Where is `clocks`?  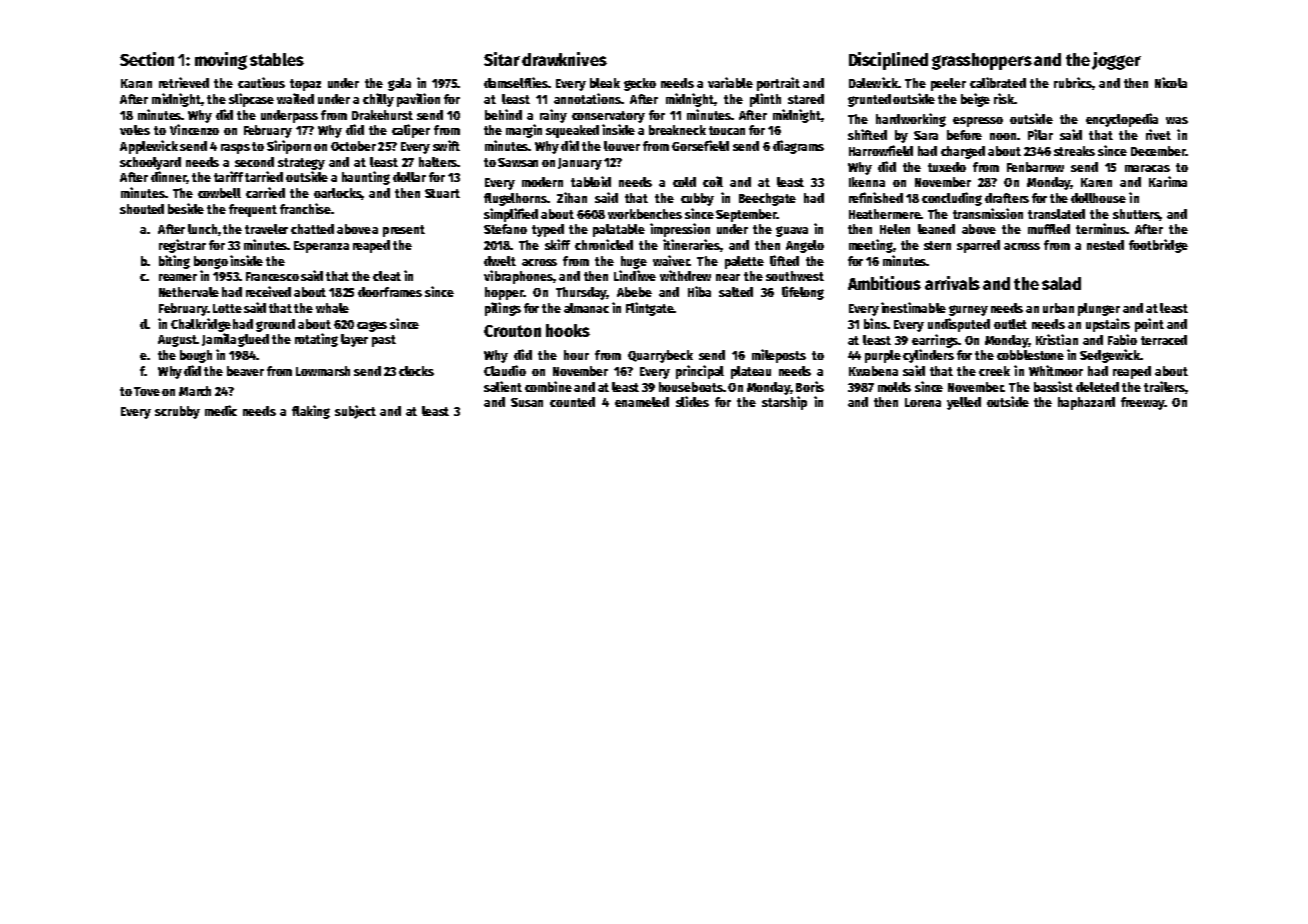
clocks is located at coordinates (416, 371).
